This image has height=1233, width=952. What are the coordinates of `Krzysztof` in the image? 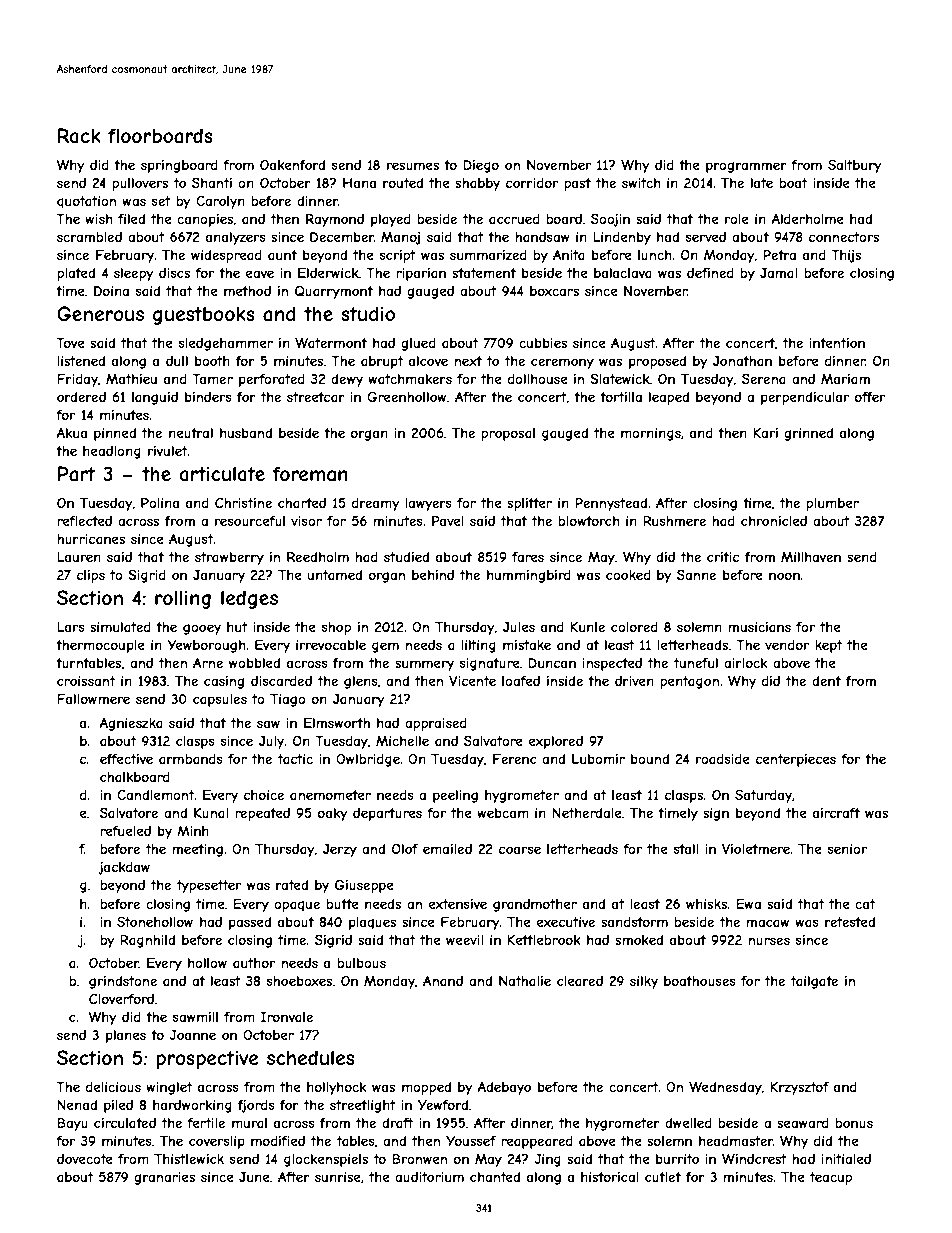 It's located at (799, 1088).
